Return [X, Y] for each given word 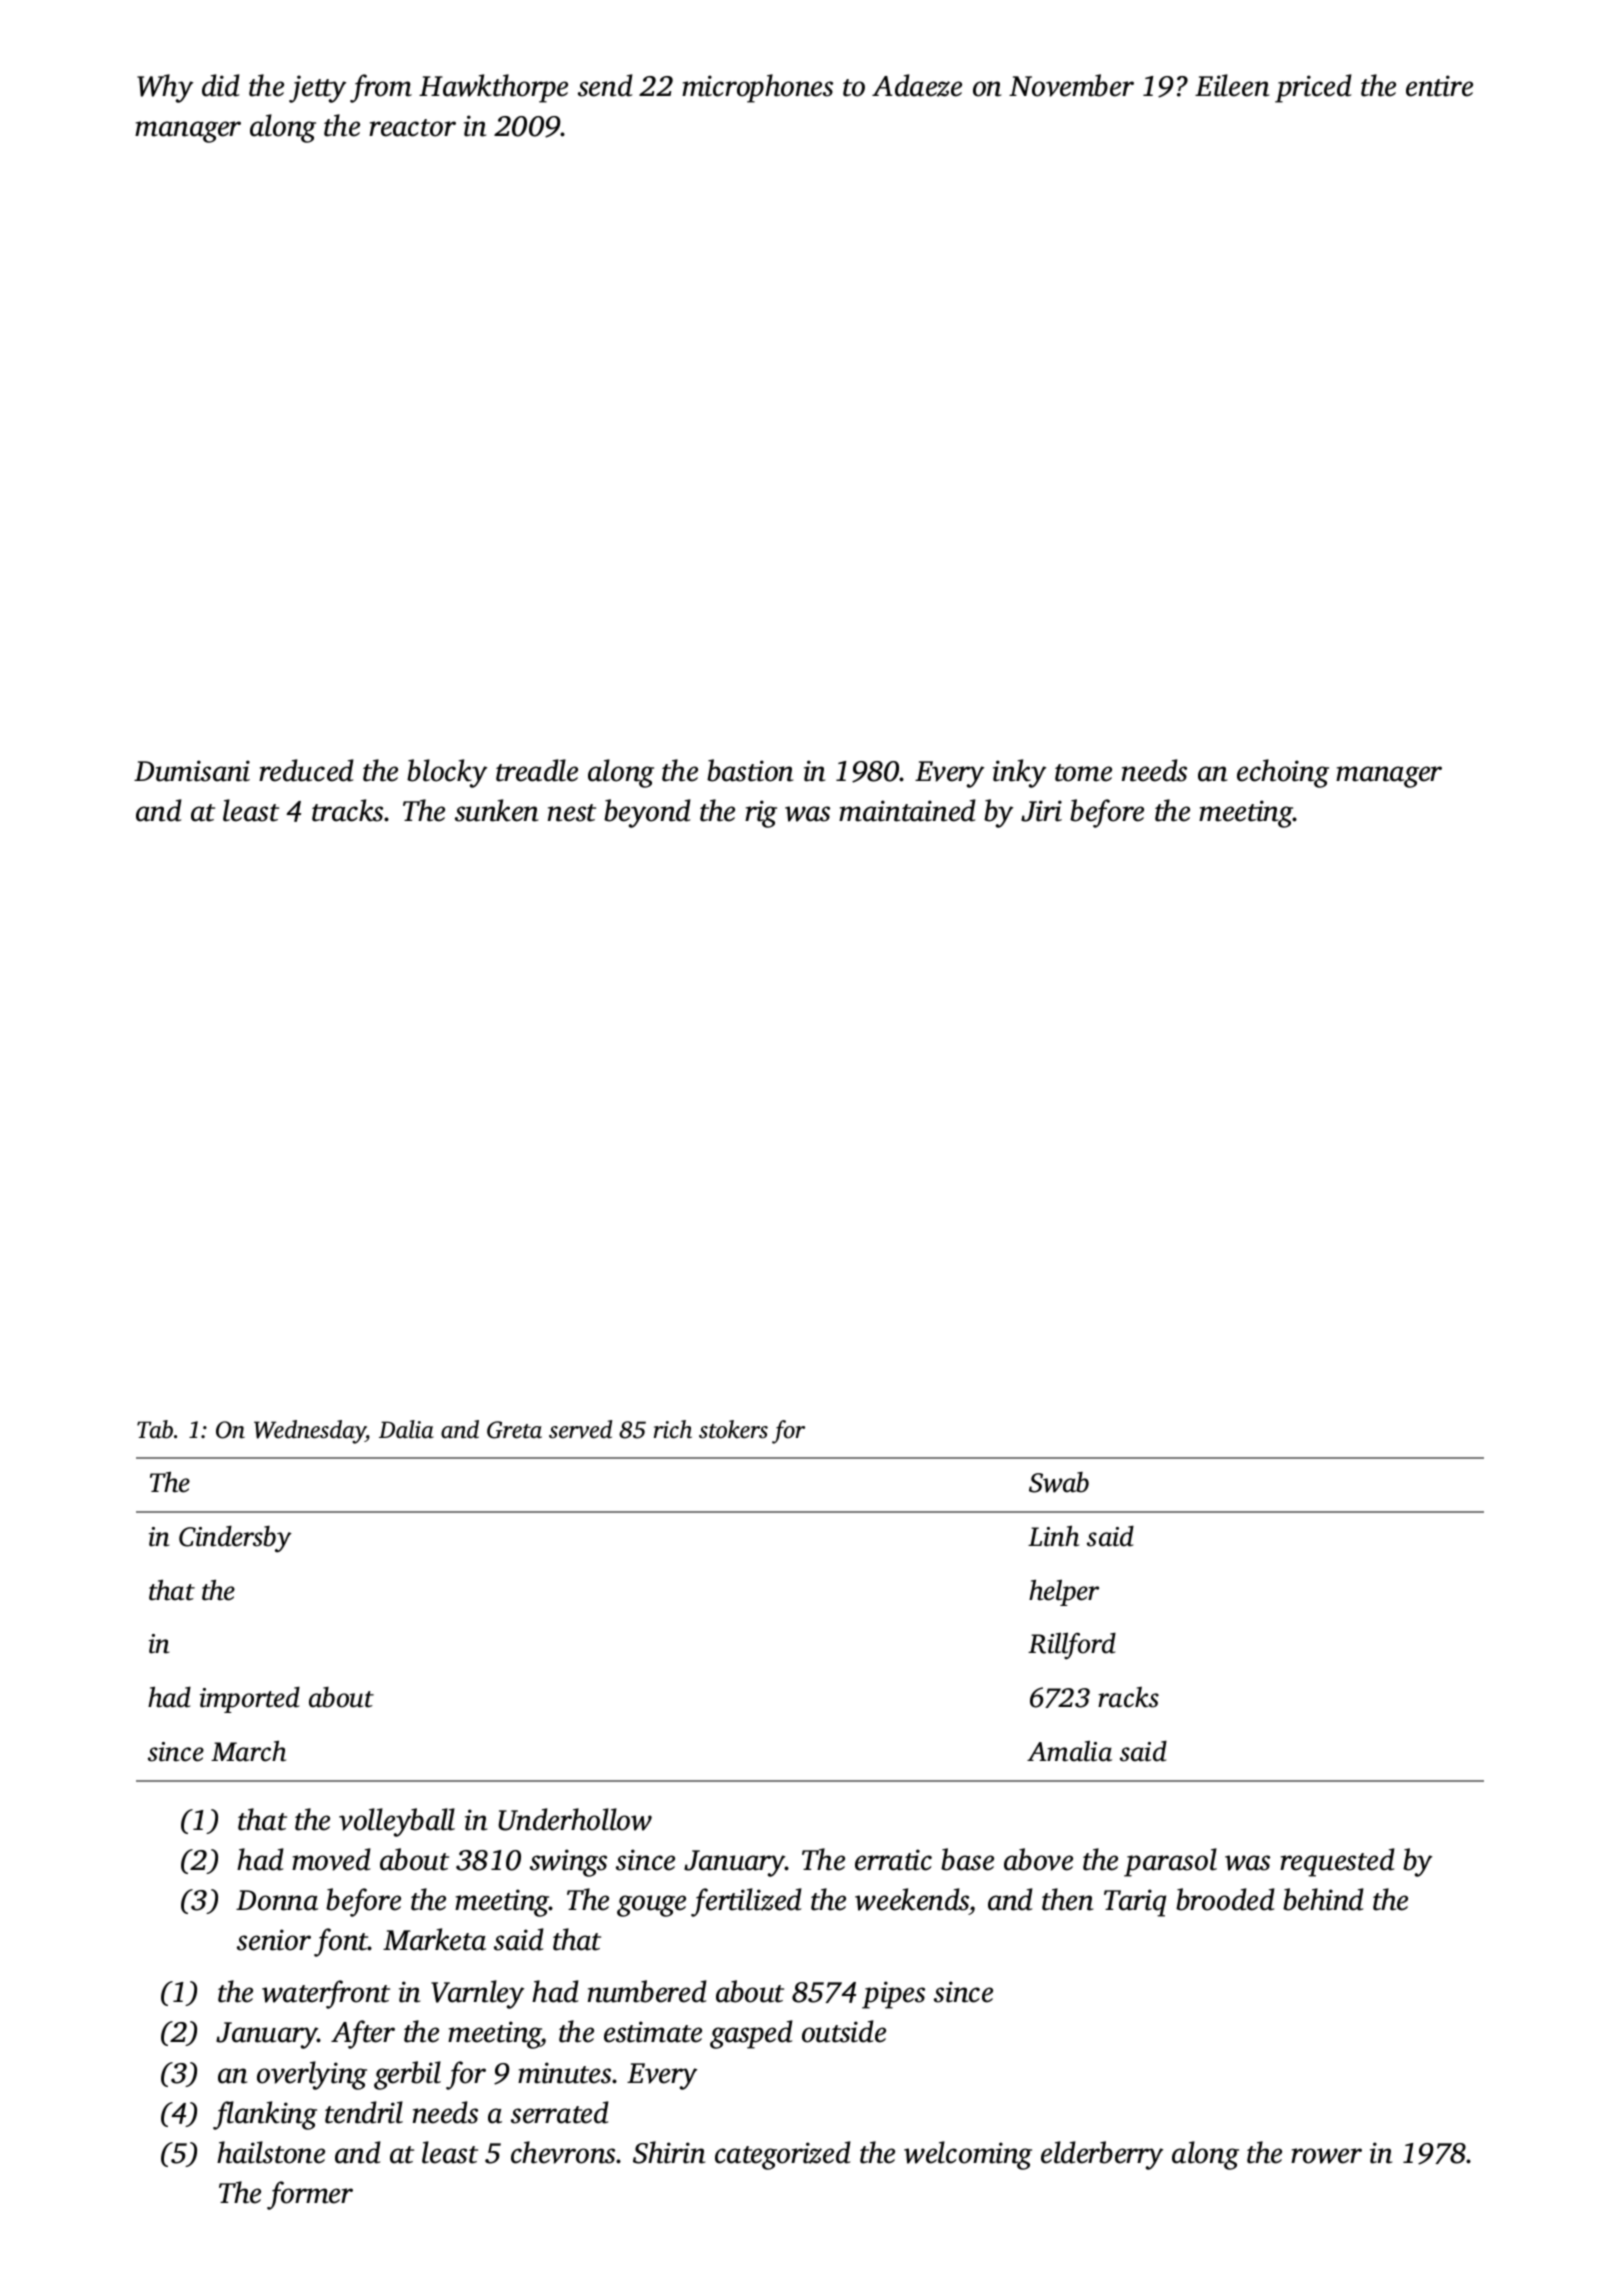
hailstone [271, 2152]
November [1071, 85]
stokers [733, 1429]
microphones [757, 88]
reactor [412, 128]
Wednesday [310, 1432]
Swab [1059, 1482]
